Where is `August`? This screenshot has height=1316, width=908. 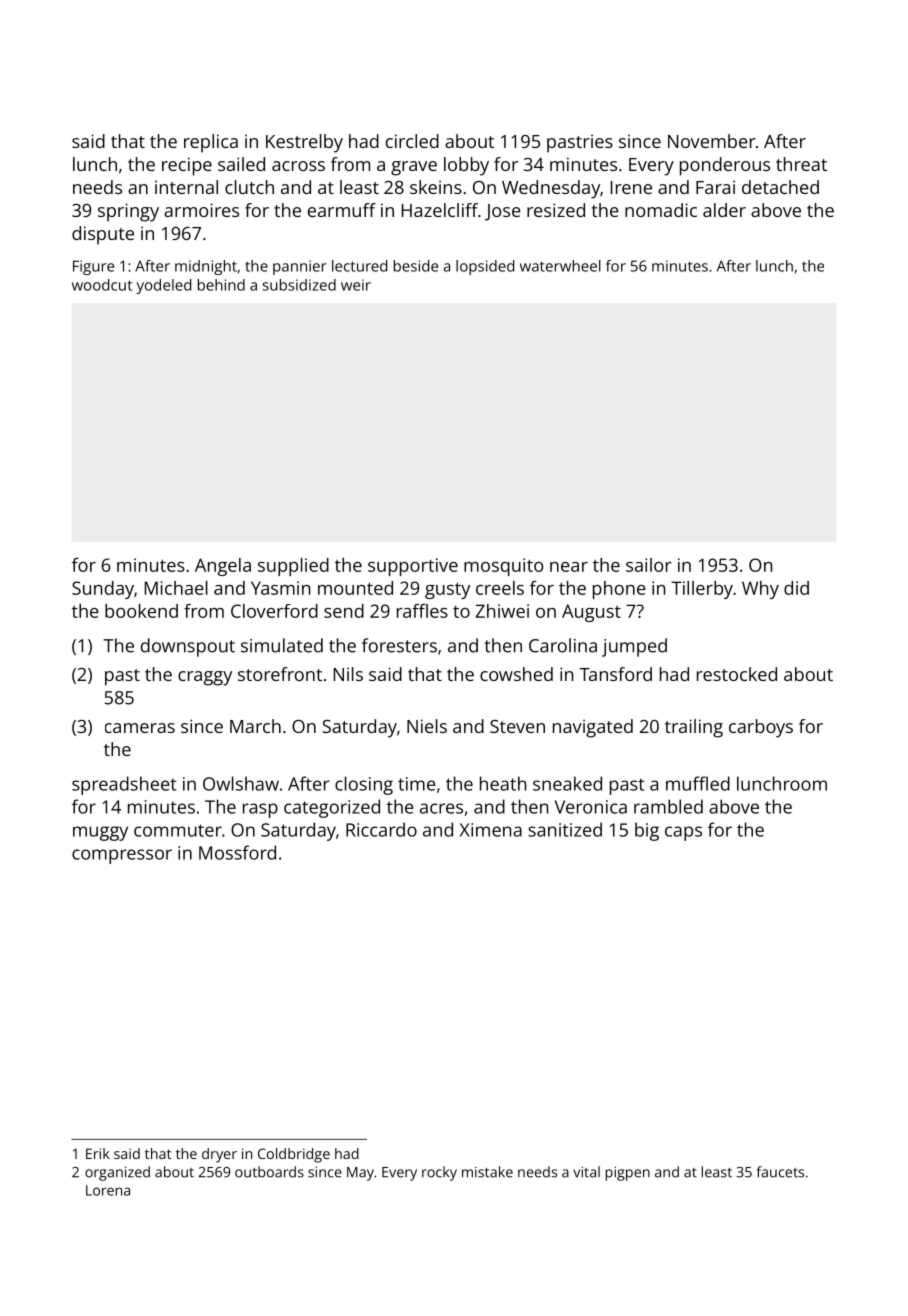 August is located at coordinates (591, 613).
